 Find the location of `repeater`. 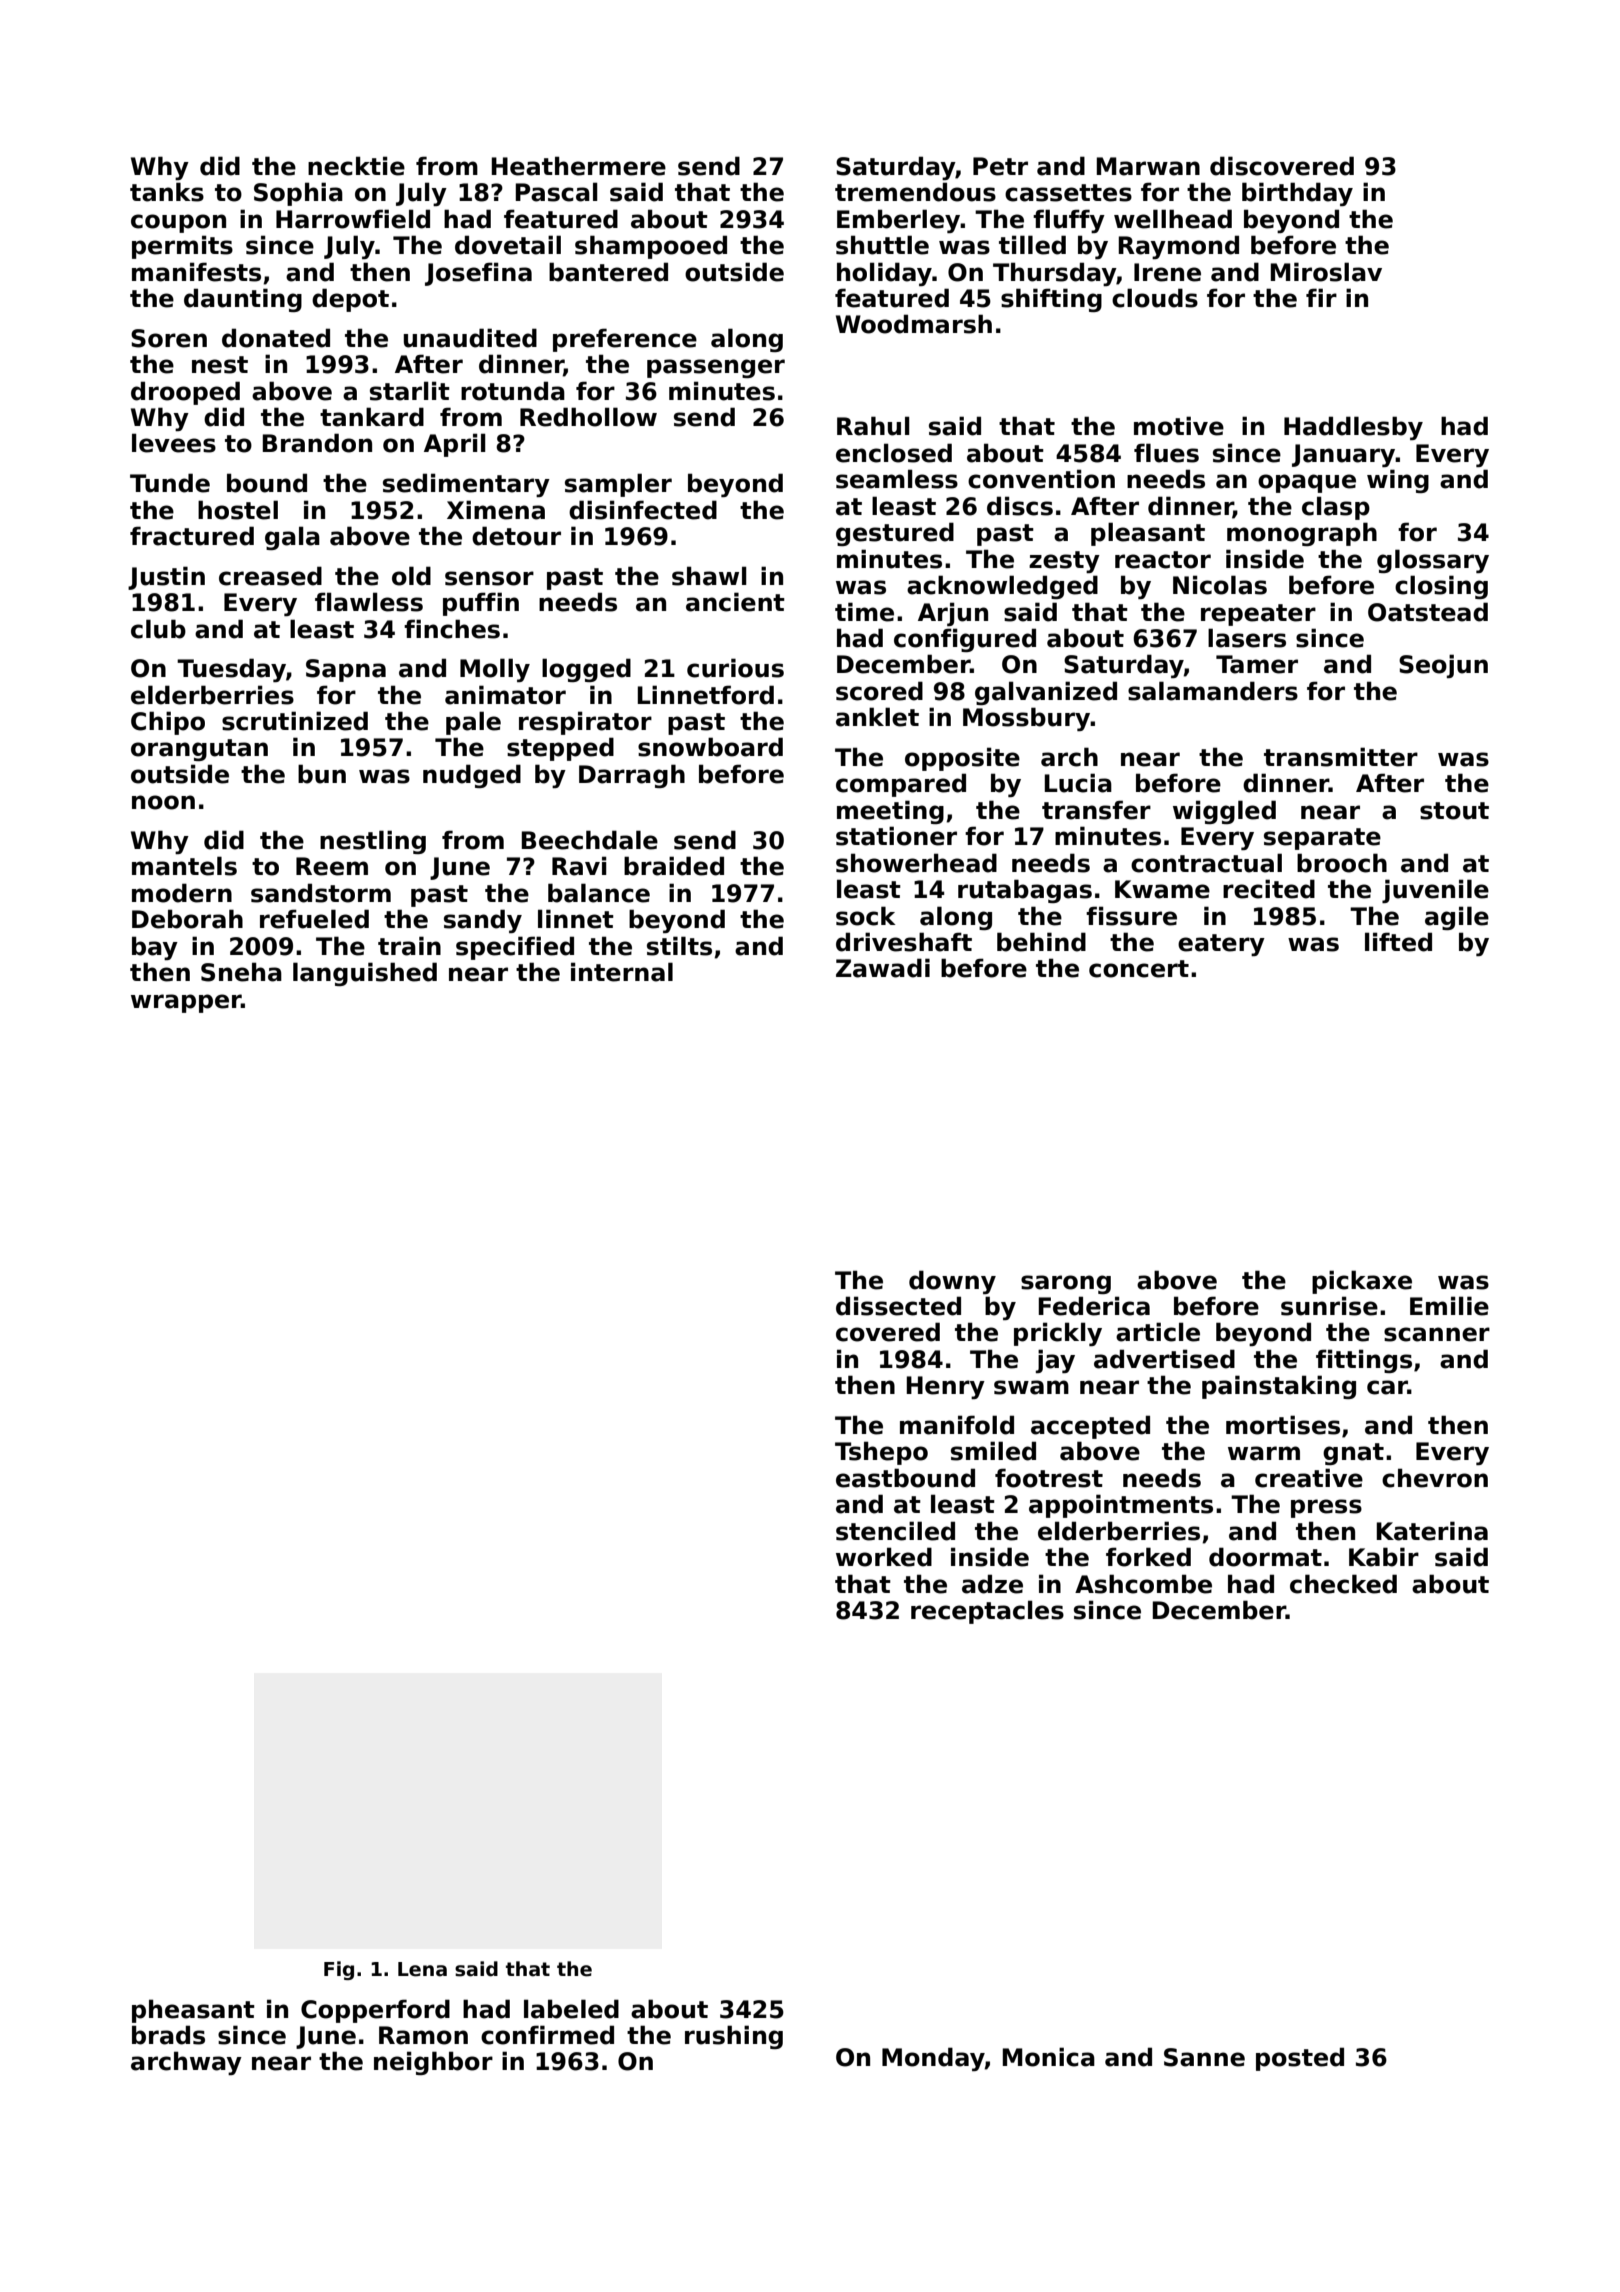

repeater is located at coordinates (1258, 615).
